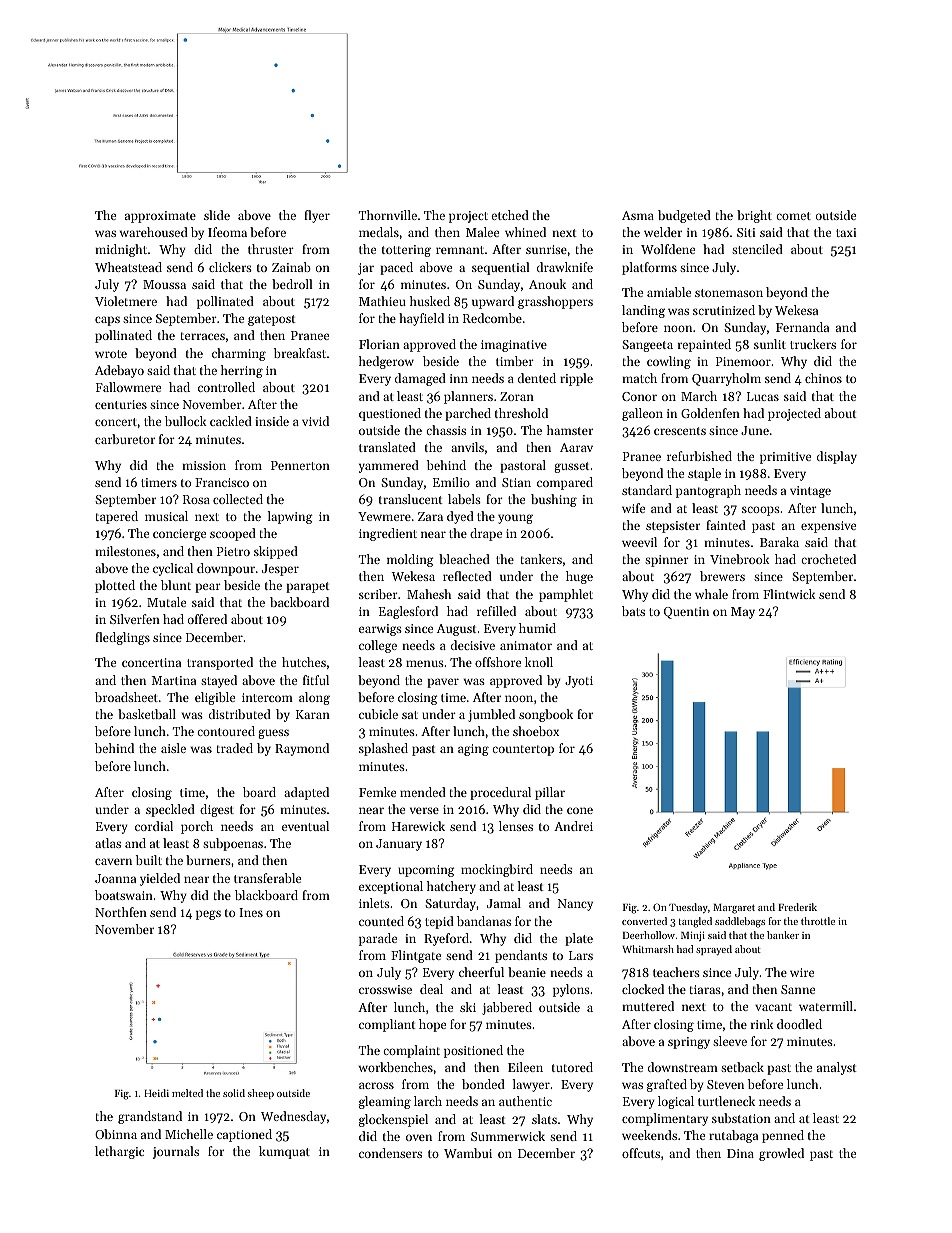  I want to click on Eaglesford, so click(408, 612).
